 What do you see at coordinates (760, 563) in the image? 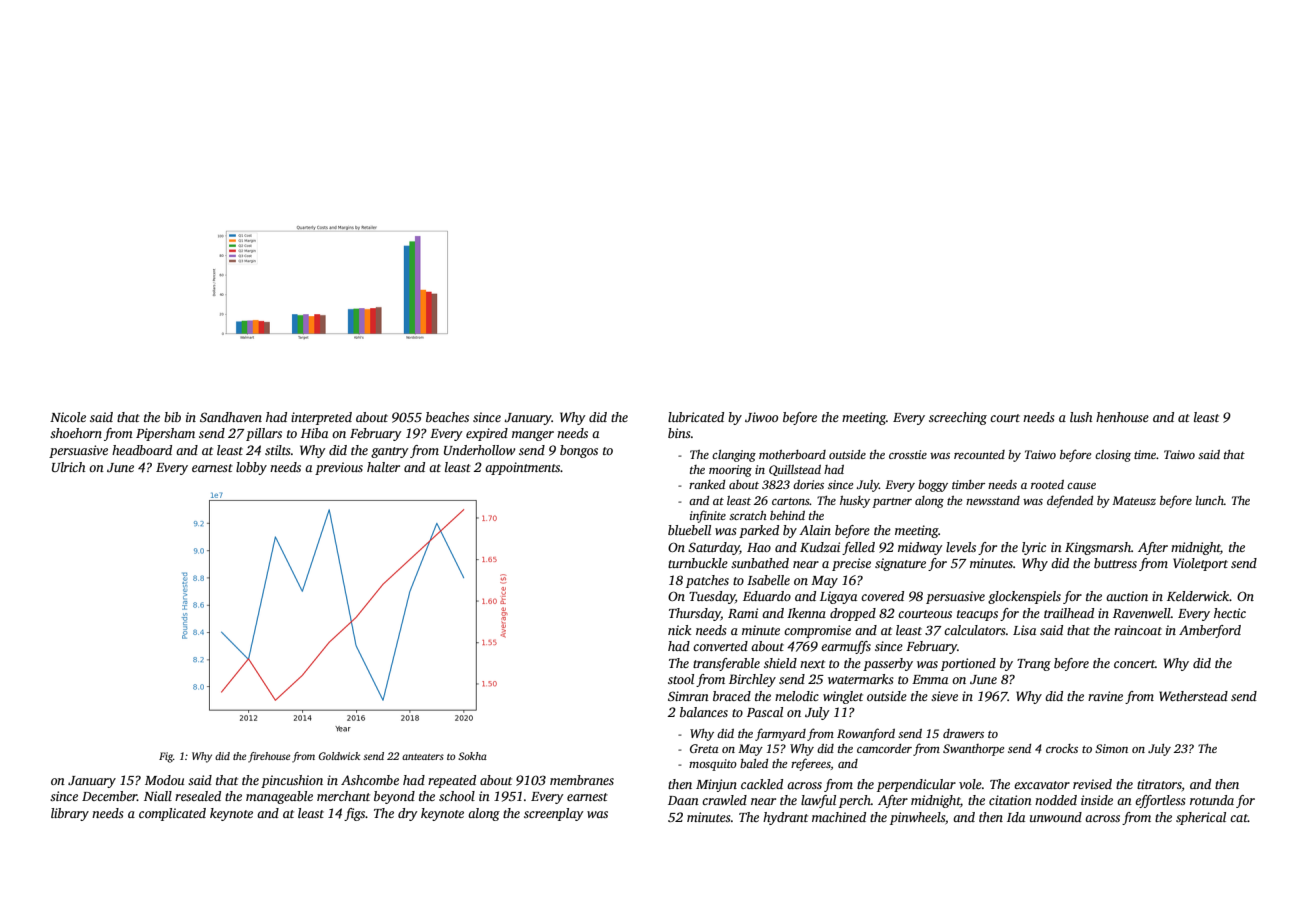
I see `sunbathed` at bounding box center [760, 563].
